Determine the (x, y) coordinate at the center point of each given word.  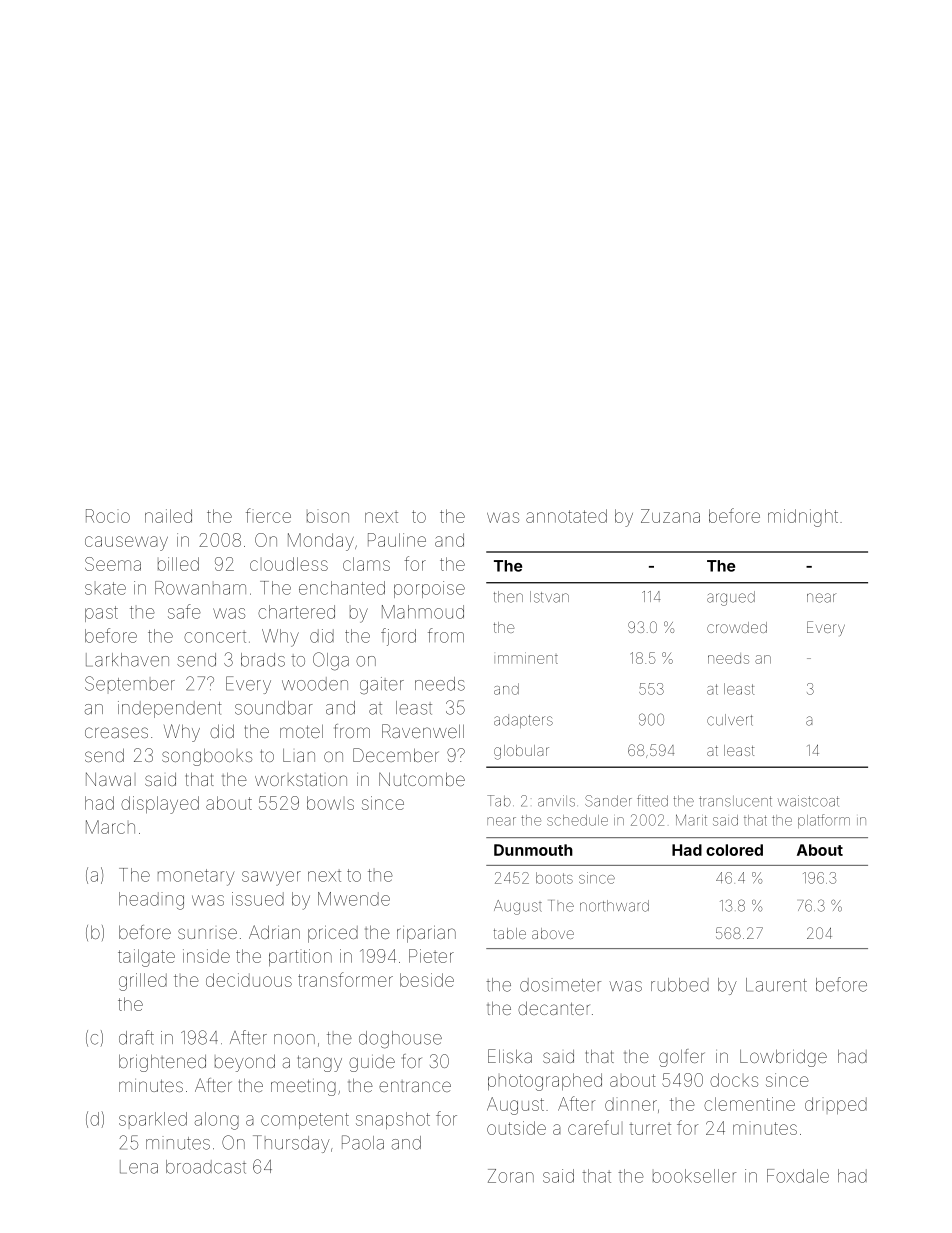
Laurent (776, 985)
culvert (730, 720)
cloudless (289, 564)
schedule (577, 820)
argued (731, 598)
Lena (139, 1167)
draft (136, 1037)
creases (116, 732)
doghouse (400, 1040)
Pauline (397, 540)
